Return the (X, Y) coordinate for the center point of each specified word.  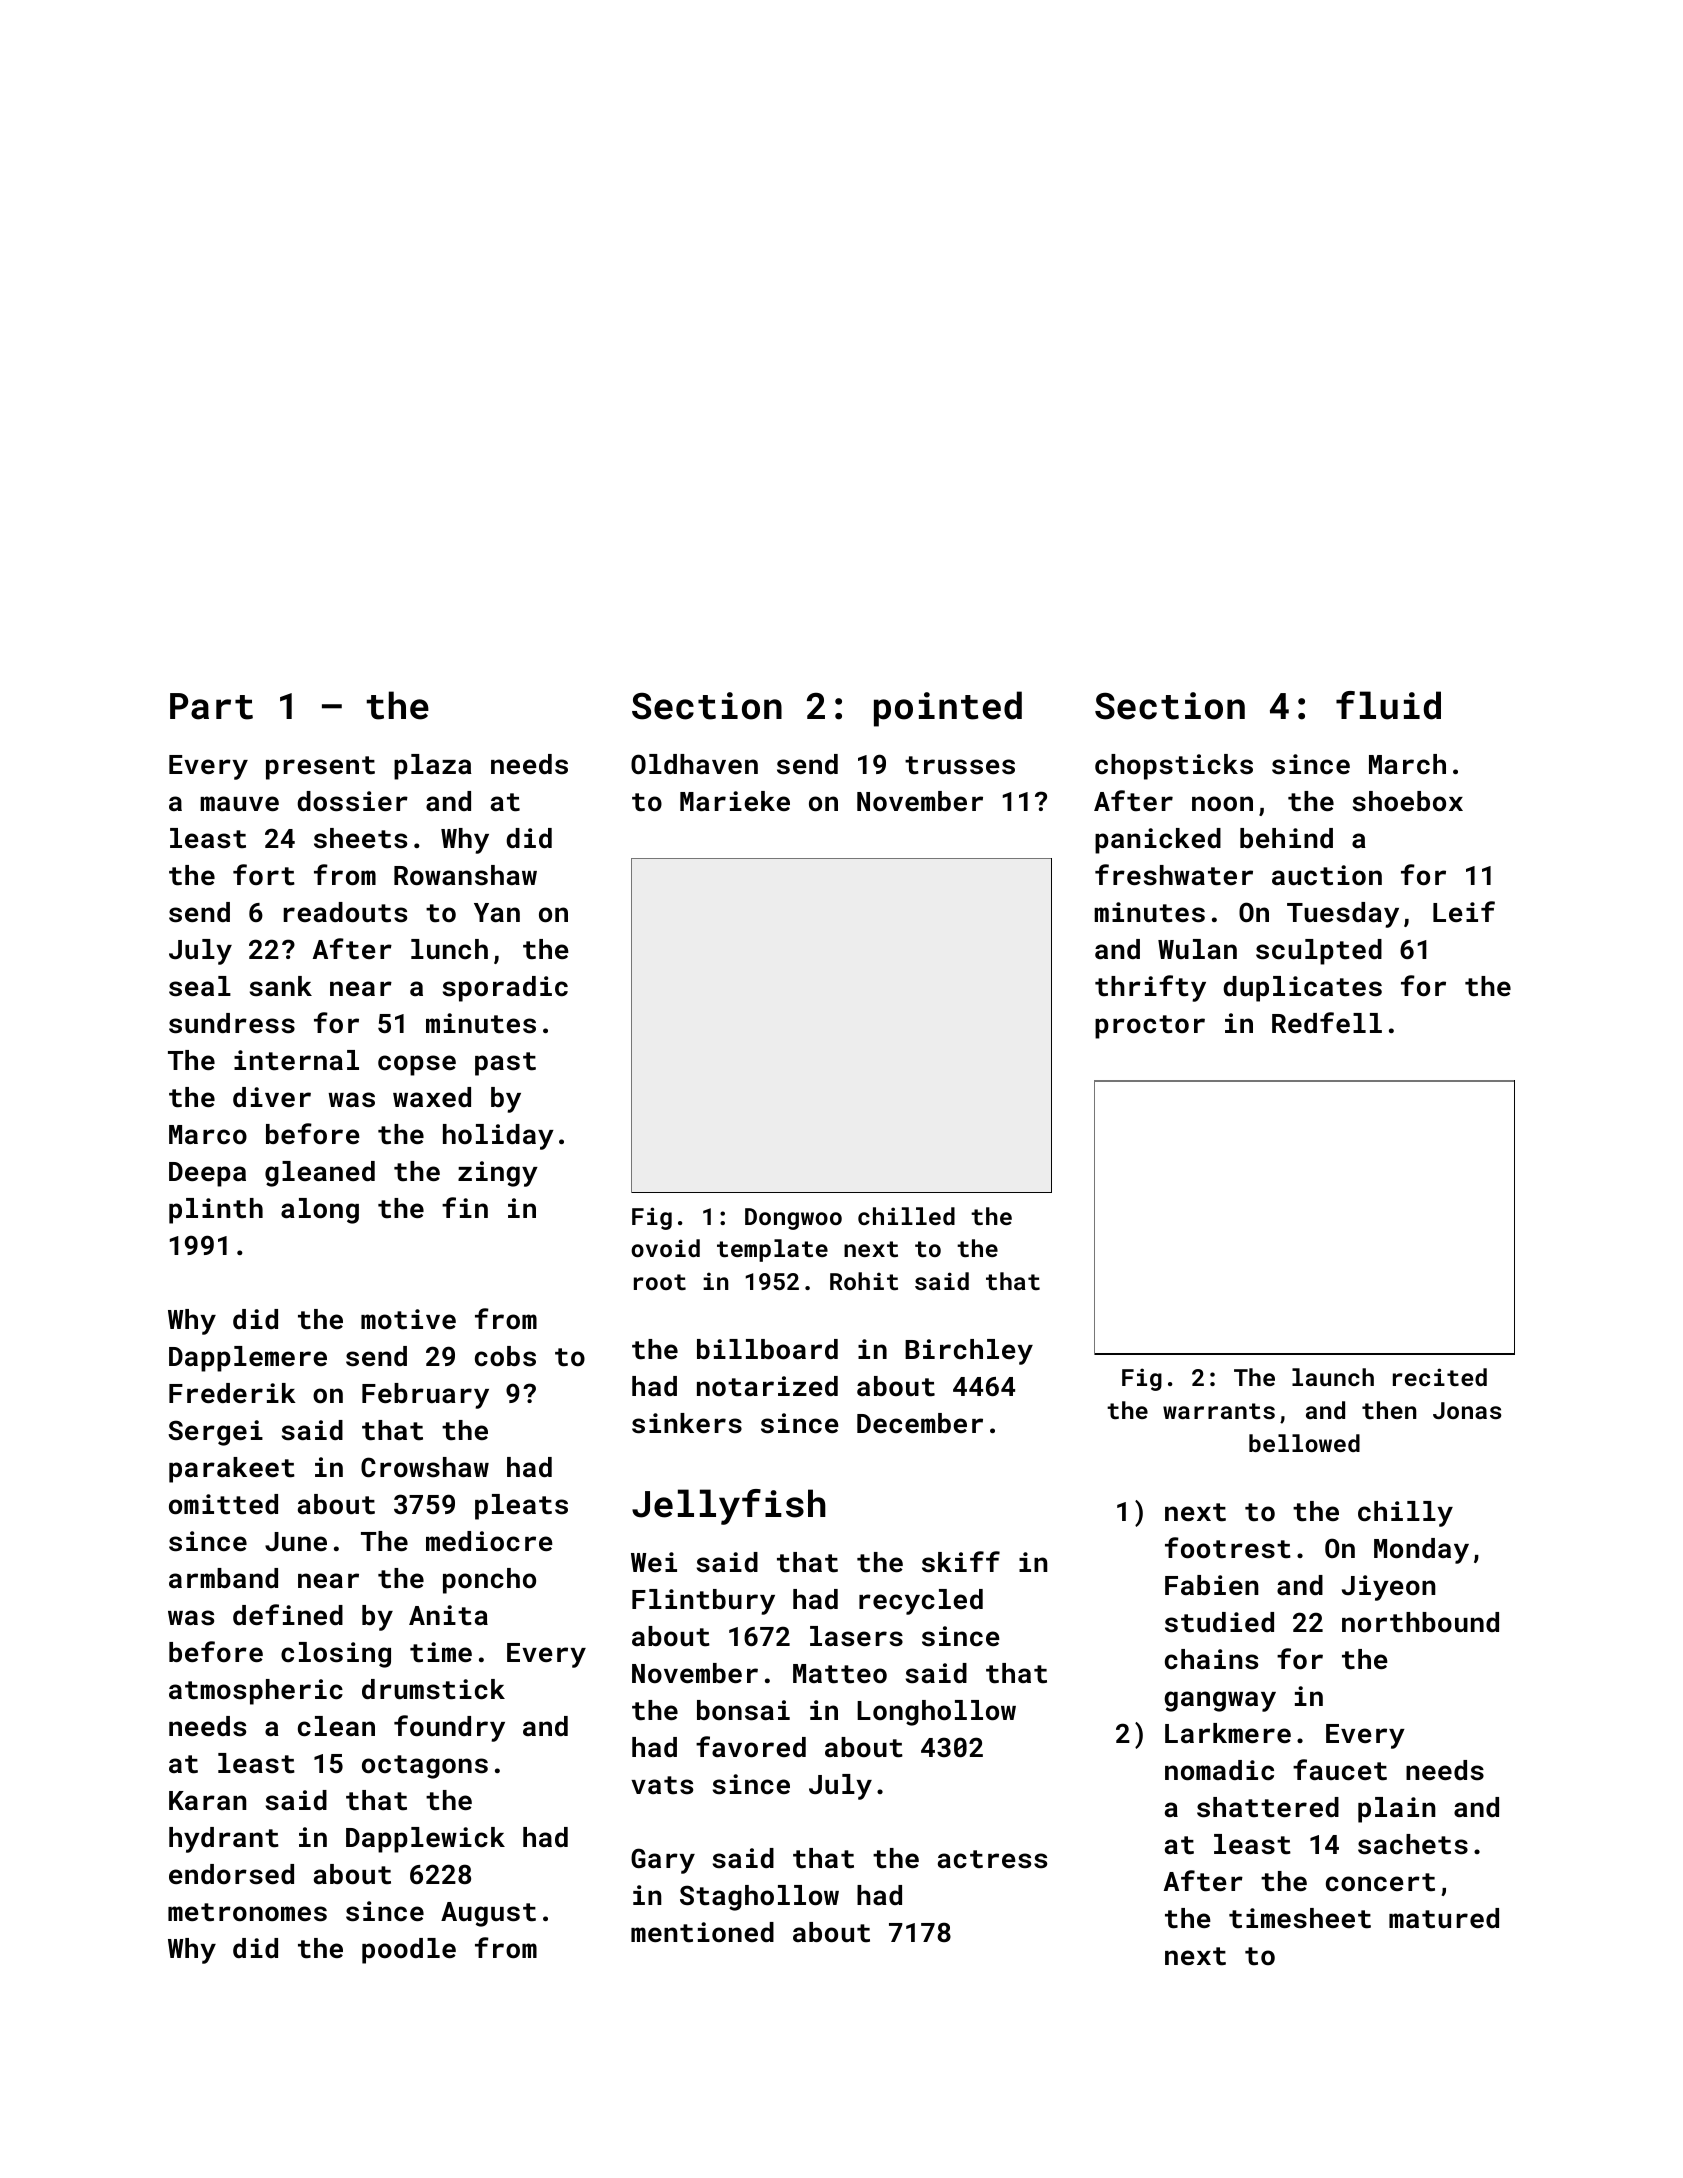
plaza (433, 767)
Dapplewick (425, 1840)
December (920, 1423)
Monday (1421, 1551)
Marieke (735, 801)
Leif (1464, 911)
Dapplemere (248, 1359)
